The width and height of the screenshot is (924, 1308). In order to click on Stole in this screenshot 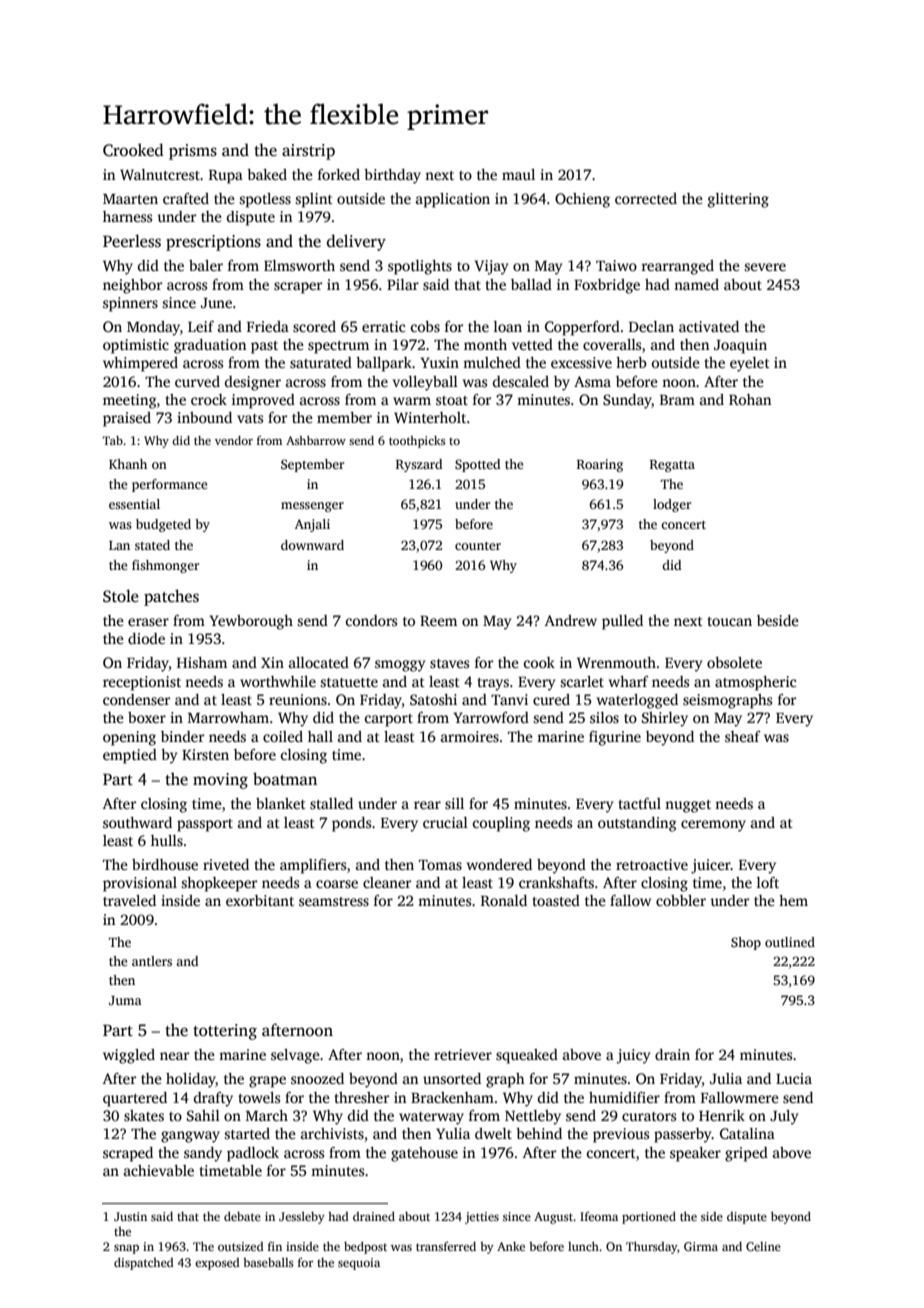, I will do `click(121, 596)`.
